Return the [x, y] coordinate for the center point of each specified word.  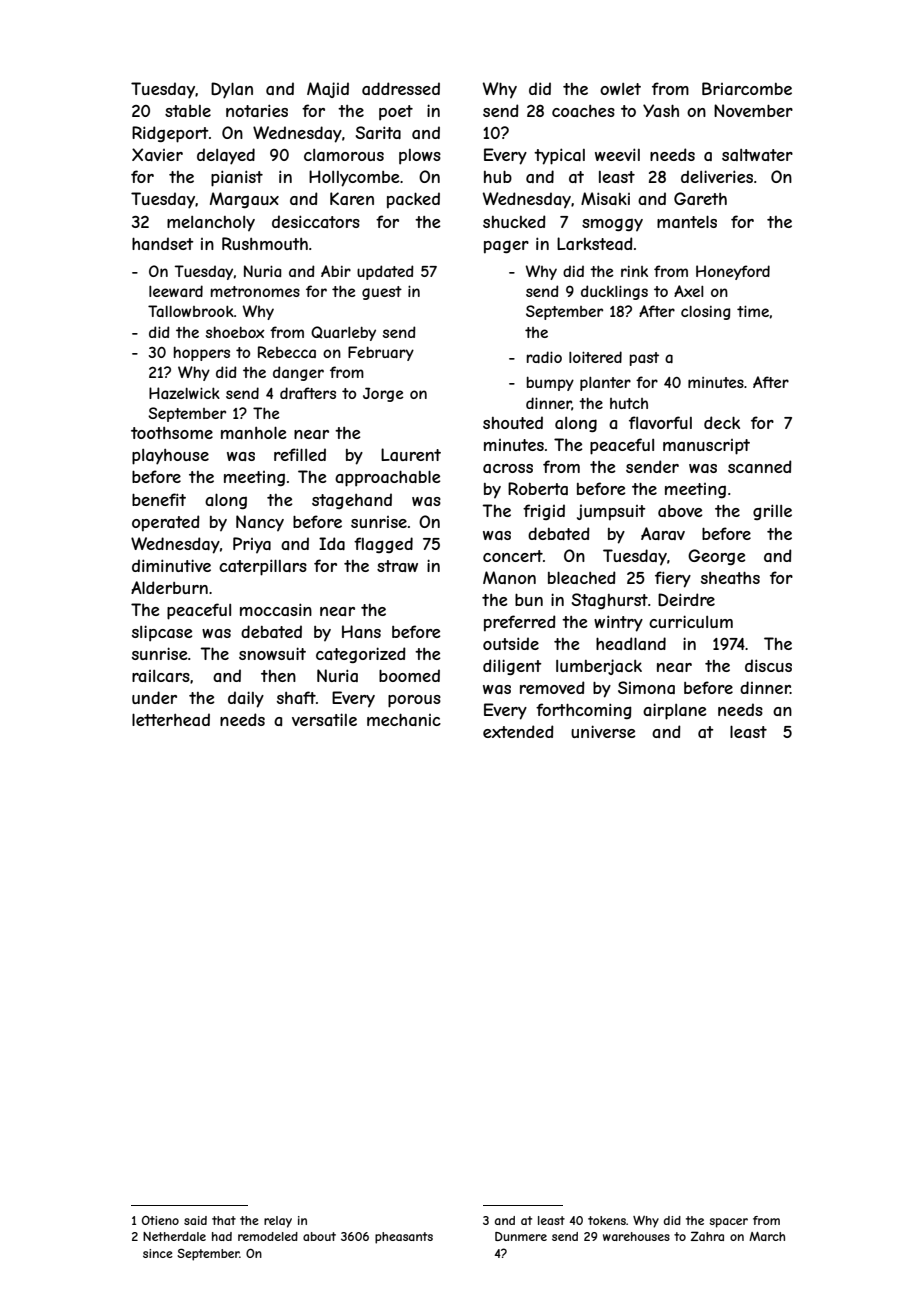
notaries [257, 110]
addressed [401, 88]
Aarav [663, 533]
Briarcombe [747, 88]
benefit [159, 499]
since [158, 1253]
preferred [520, 623]
